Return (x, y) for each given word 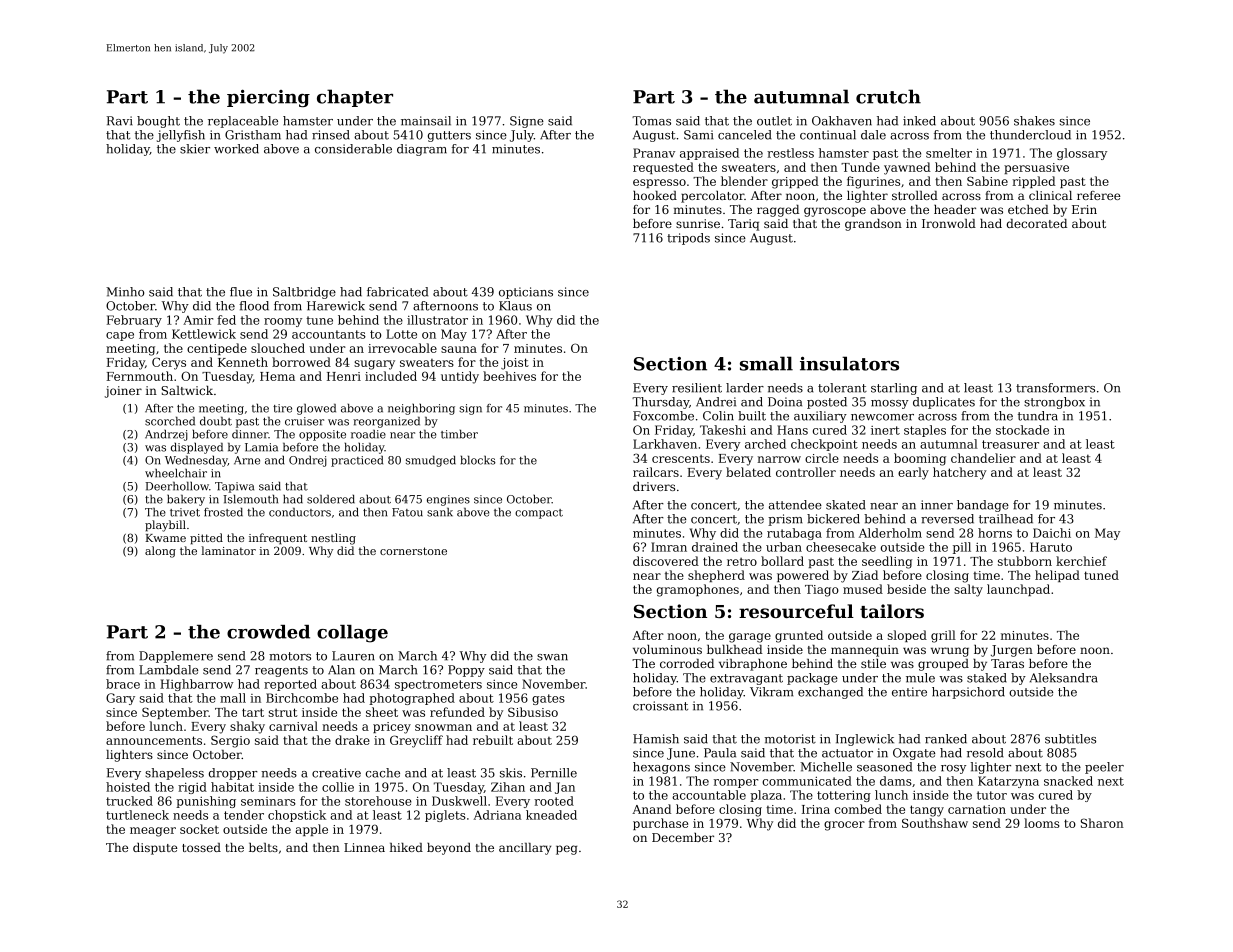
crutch (888, 96)
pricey (392, 728)
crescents (681, 459)
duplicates (944, 403)
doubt (216, 421)
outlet (774, 121)
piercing (268, 98)
